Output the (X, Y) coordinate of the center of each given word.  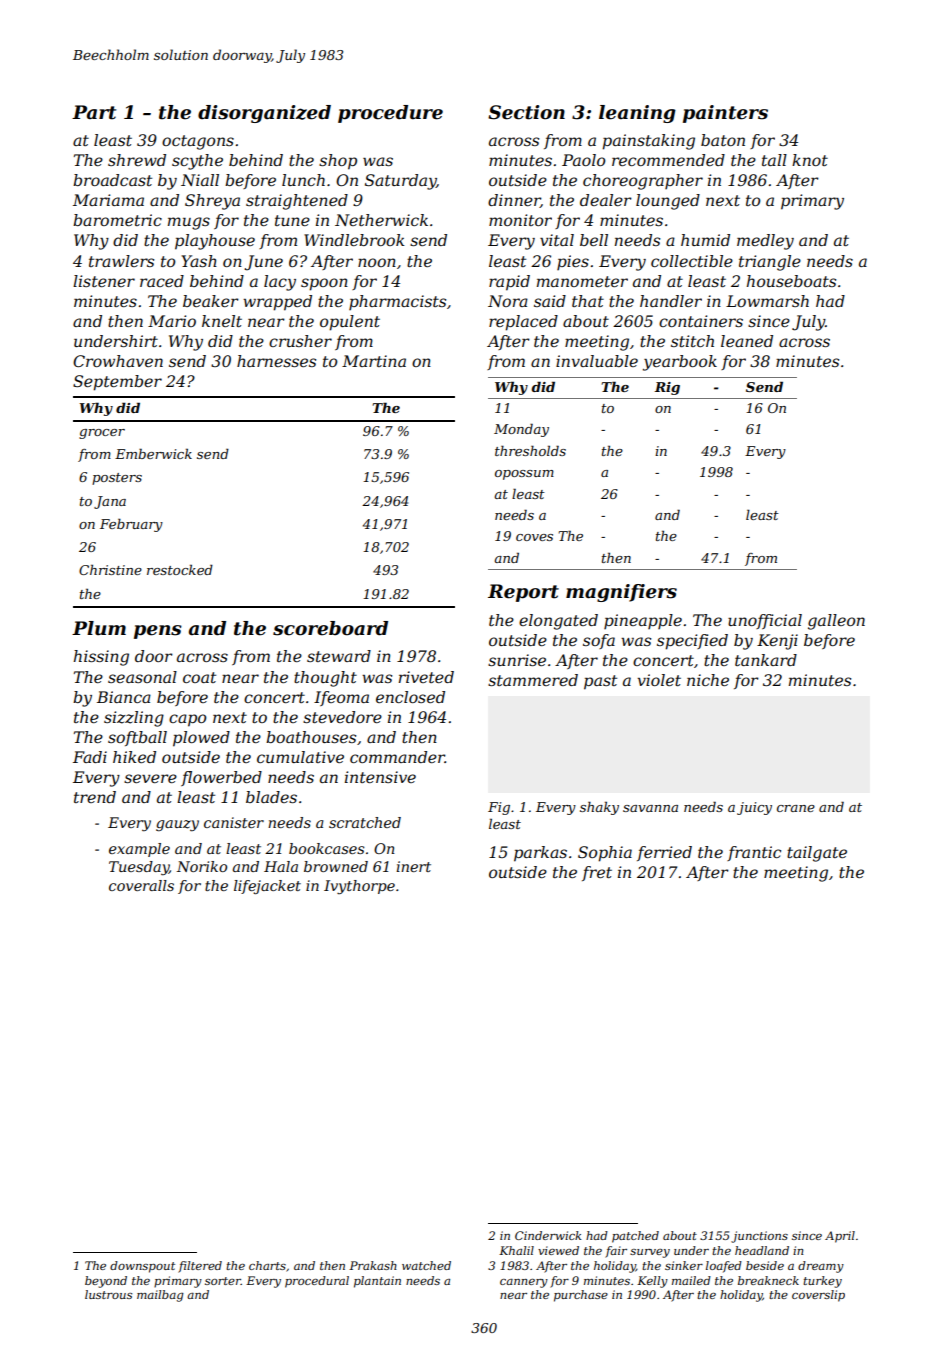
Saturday (400, 182)
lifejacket (267, 887)
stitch (692, 341)
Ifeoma (341, 698)
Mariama (108, 200)
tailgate (817, 854)
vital (557, 240)
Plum (99, 628)
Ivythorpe (359, 887)
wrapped (277, 303)
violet (659, 680)
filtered (200, 1267)
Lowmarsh (767, 301)
